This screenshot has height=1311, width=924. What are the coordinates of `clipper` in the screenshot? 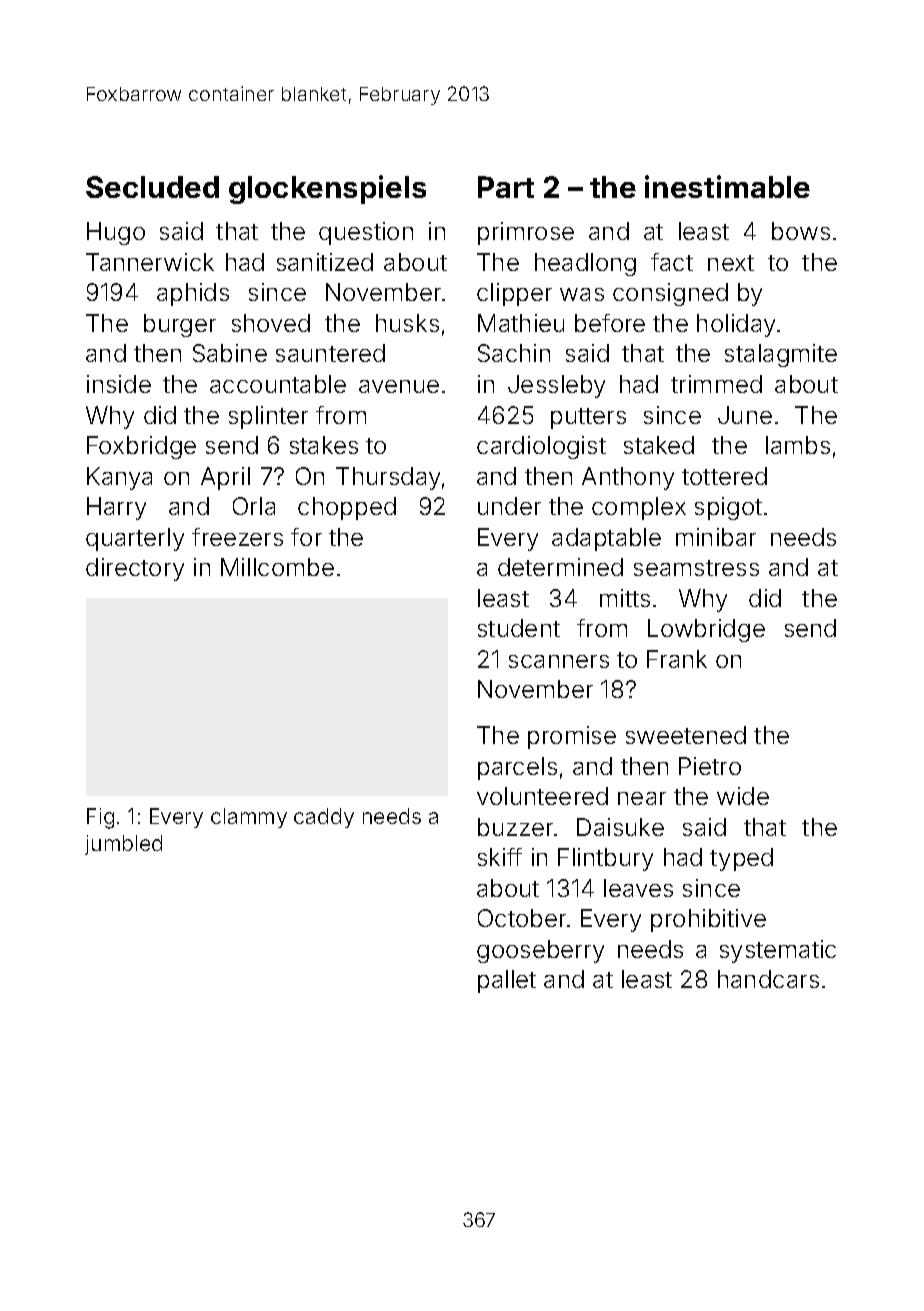 It's located at (514, 294).
